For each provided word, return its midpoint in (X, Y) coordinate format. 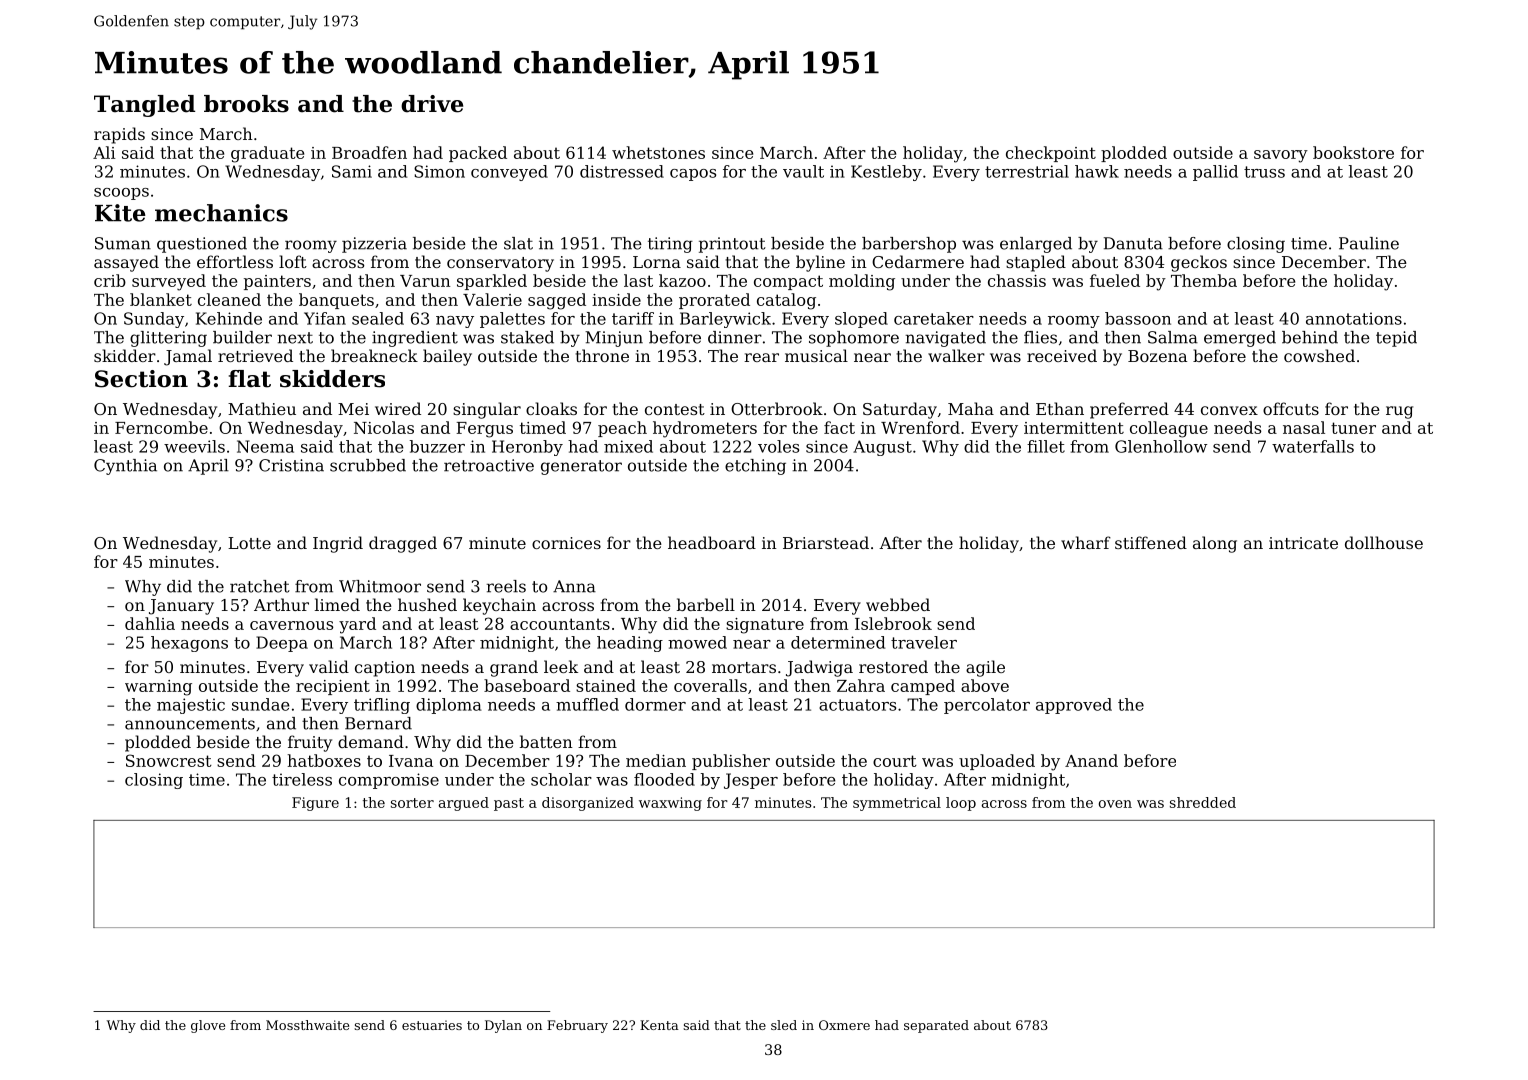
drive (432, 104)
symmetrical (897, 804)
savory (1281, 156)
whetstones (658, 152)
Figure (315, 804)
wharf (1086, 542)
